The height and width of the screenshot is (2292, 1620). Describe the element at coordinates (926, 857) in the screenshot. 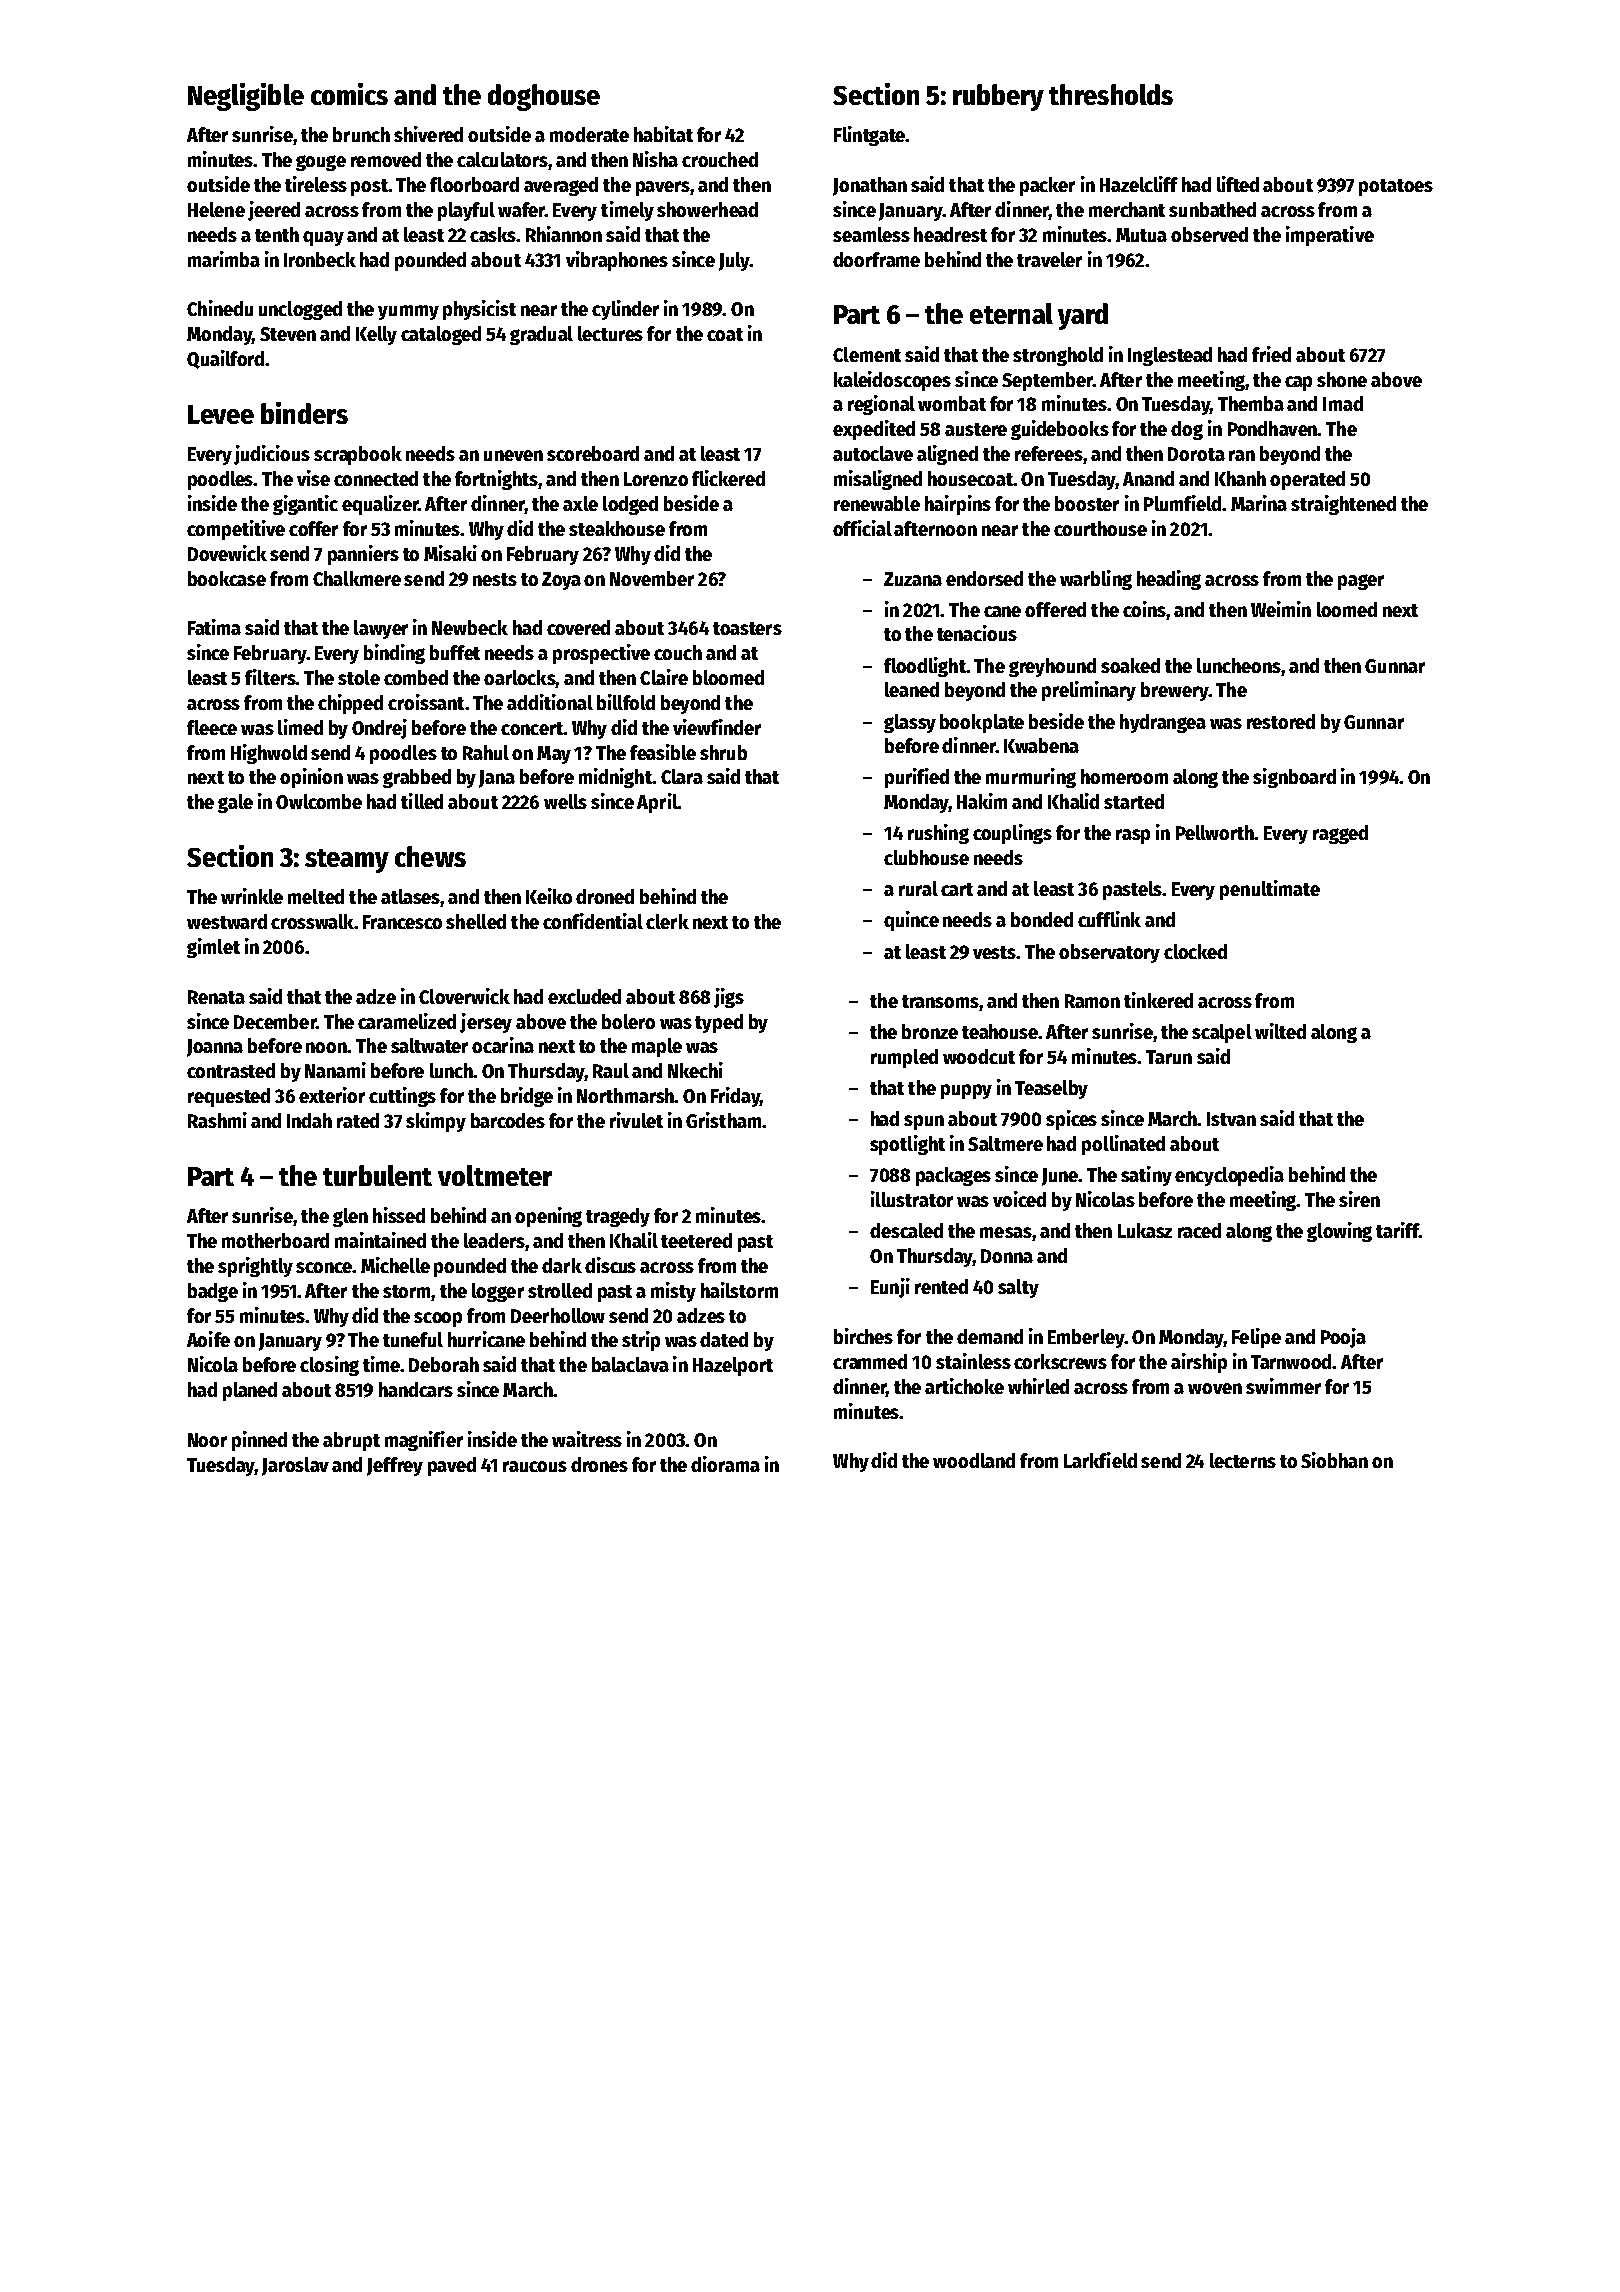

I see `clubhouse` at that location.
